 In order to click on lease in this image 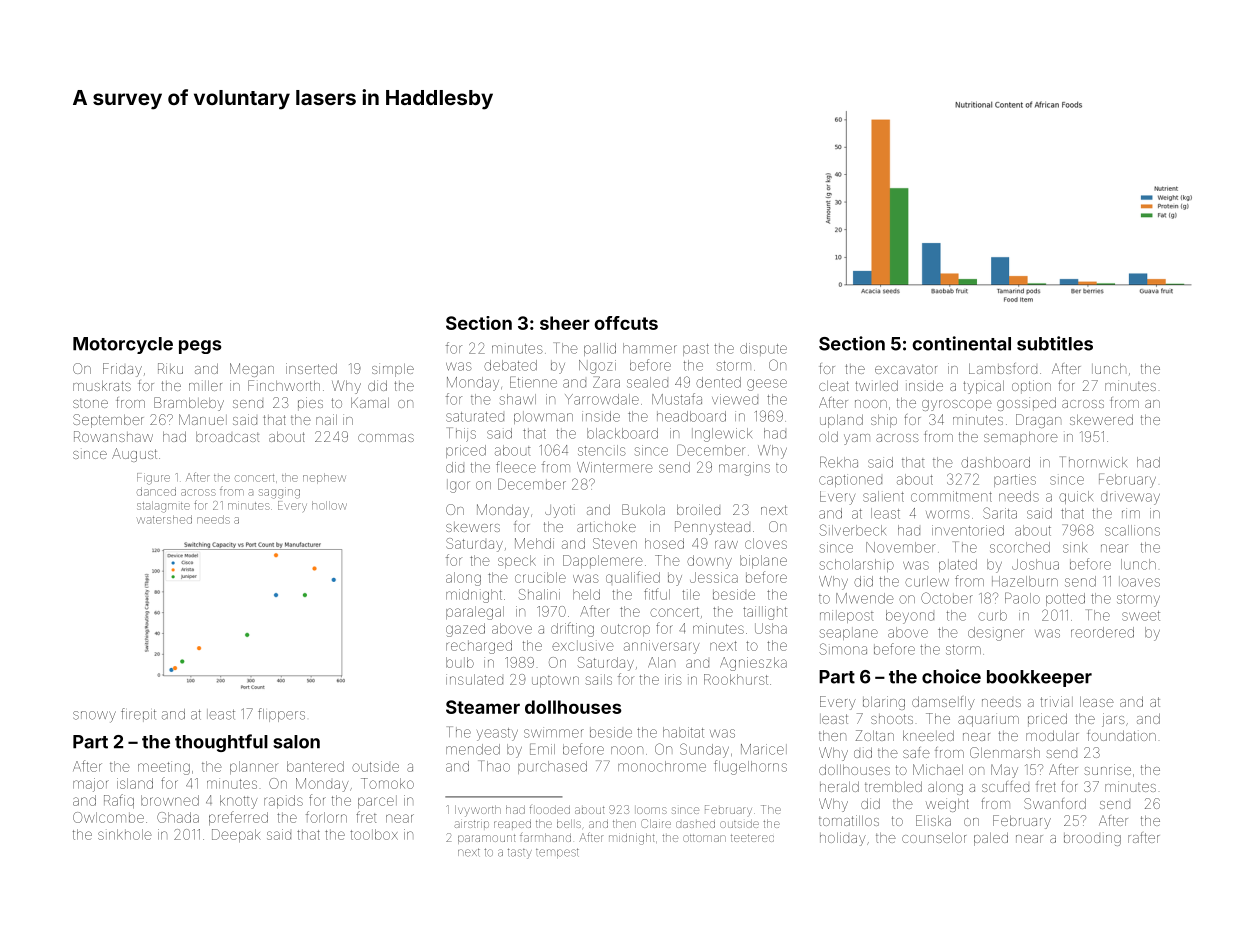, I will do `click(1097, 702)`.
